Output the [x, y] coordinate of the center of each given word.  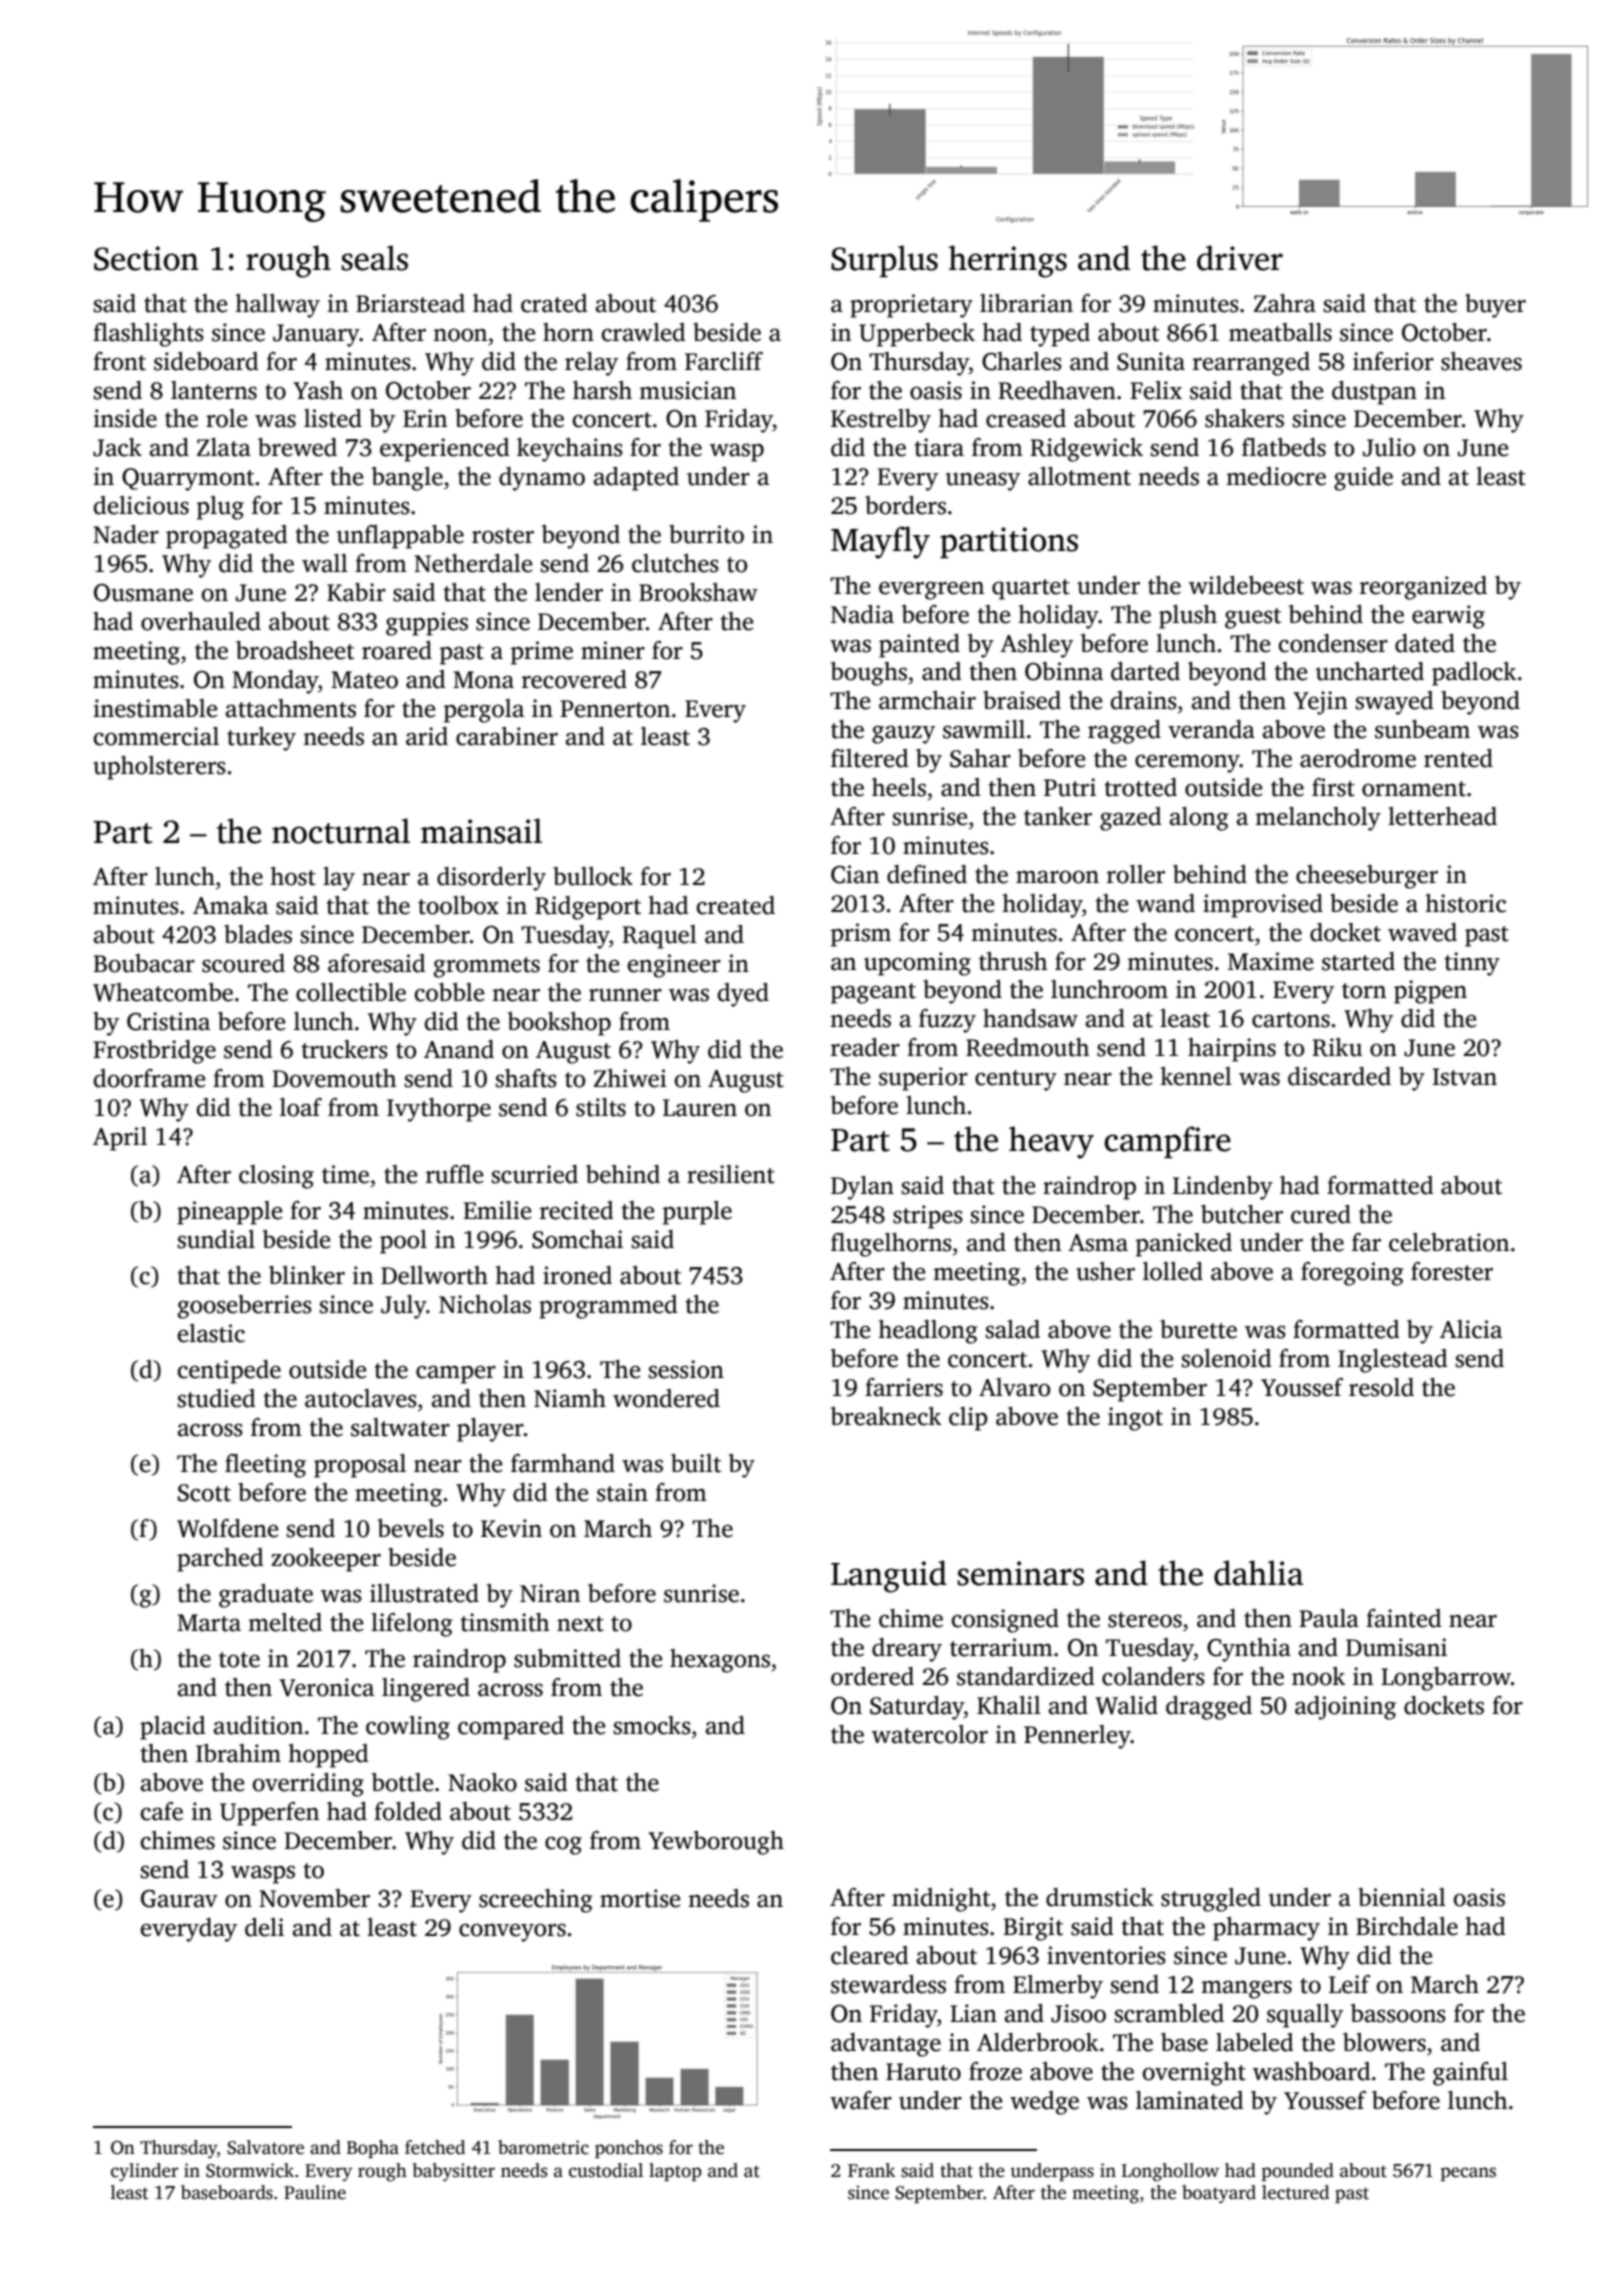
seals [374, 258]
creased [1026, 418]
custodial [606, 2170]
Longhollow [1170, 2172]
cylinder [145, 2172]
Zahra [1285, 303]
